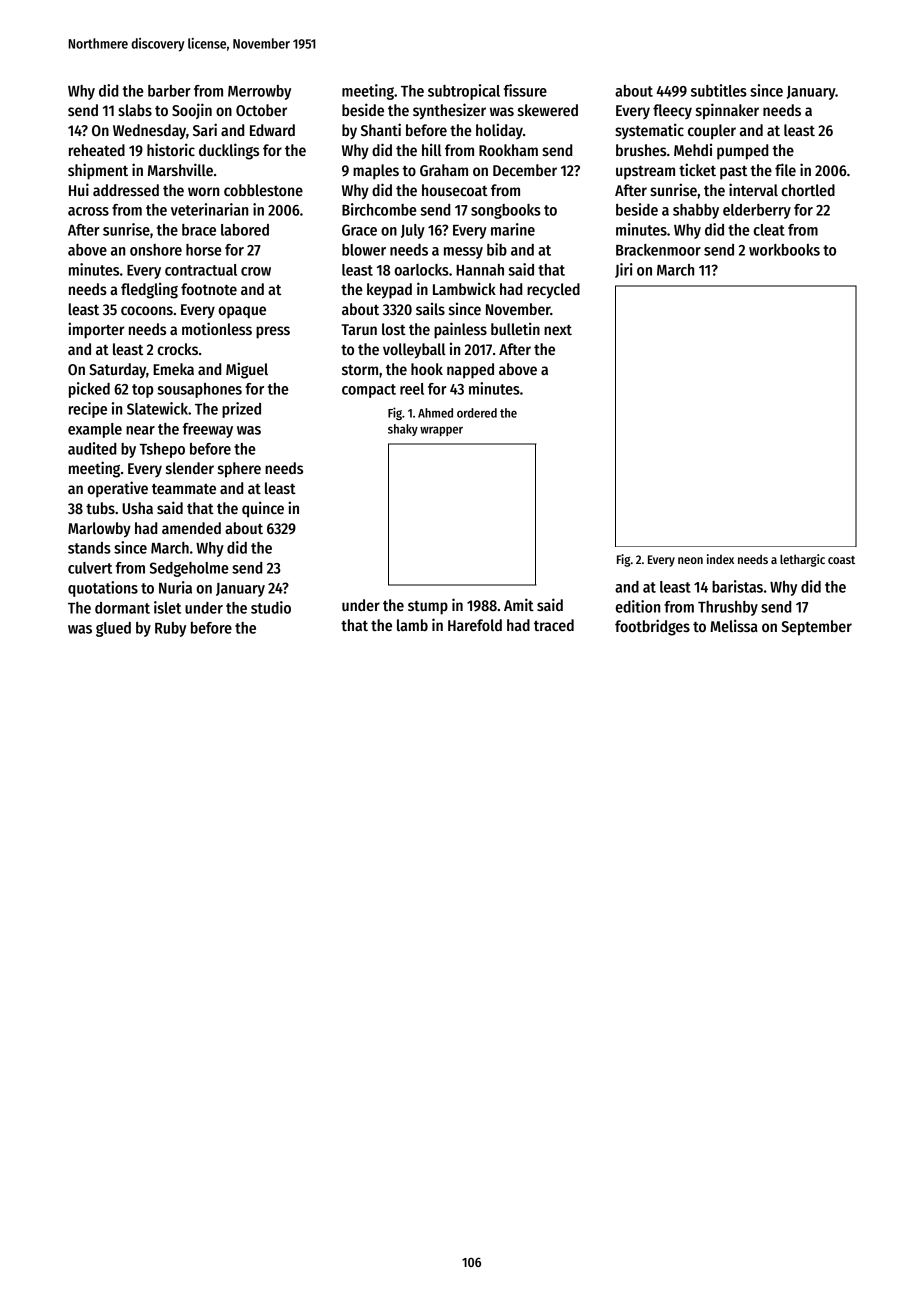 This screenshot has height=1308, width=924. I want to click on contractual, so click(201, 270).
